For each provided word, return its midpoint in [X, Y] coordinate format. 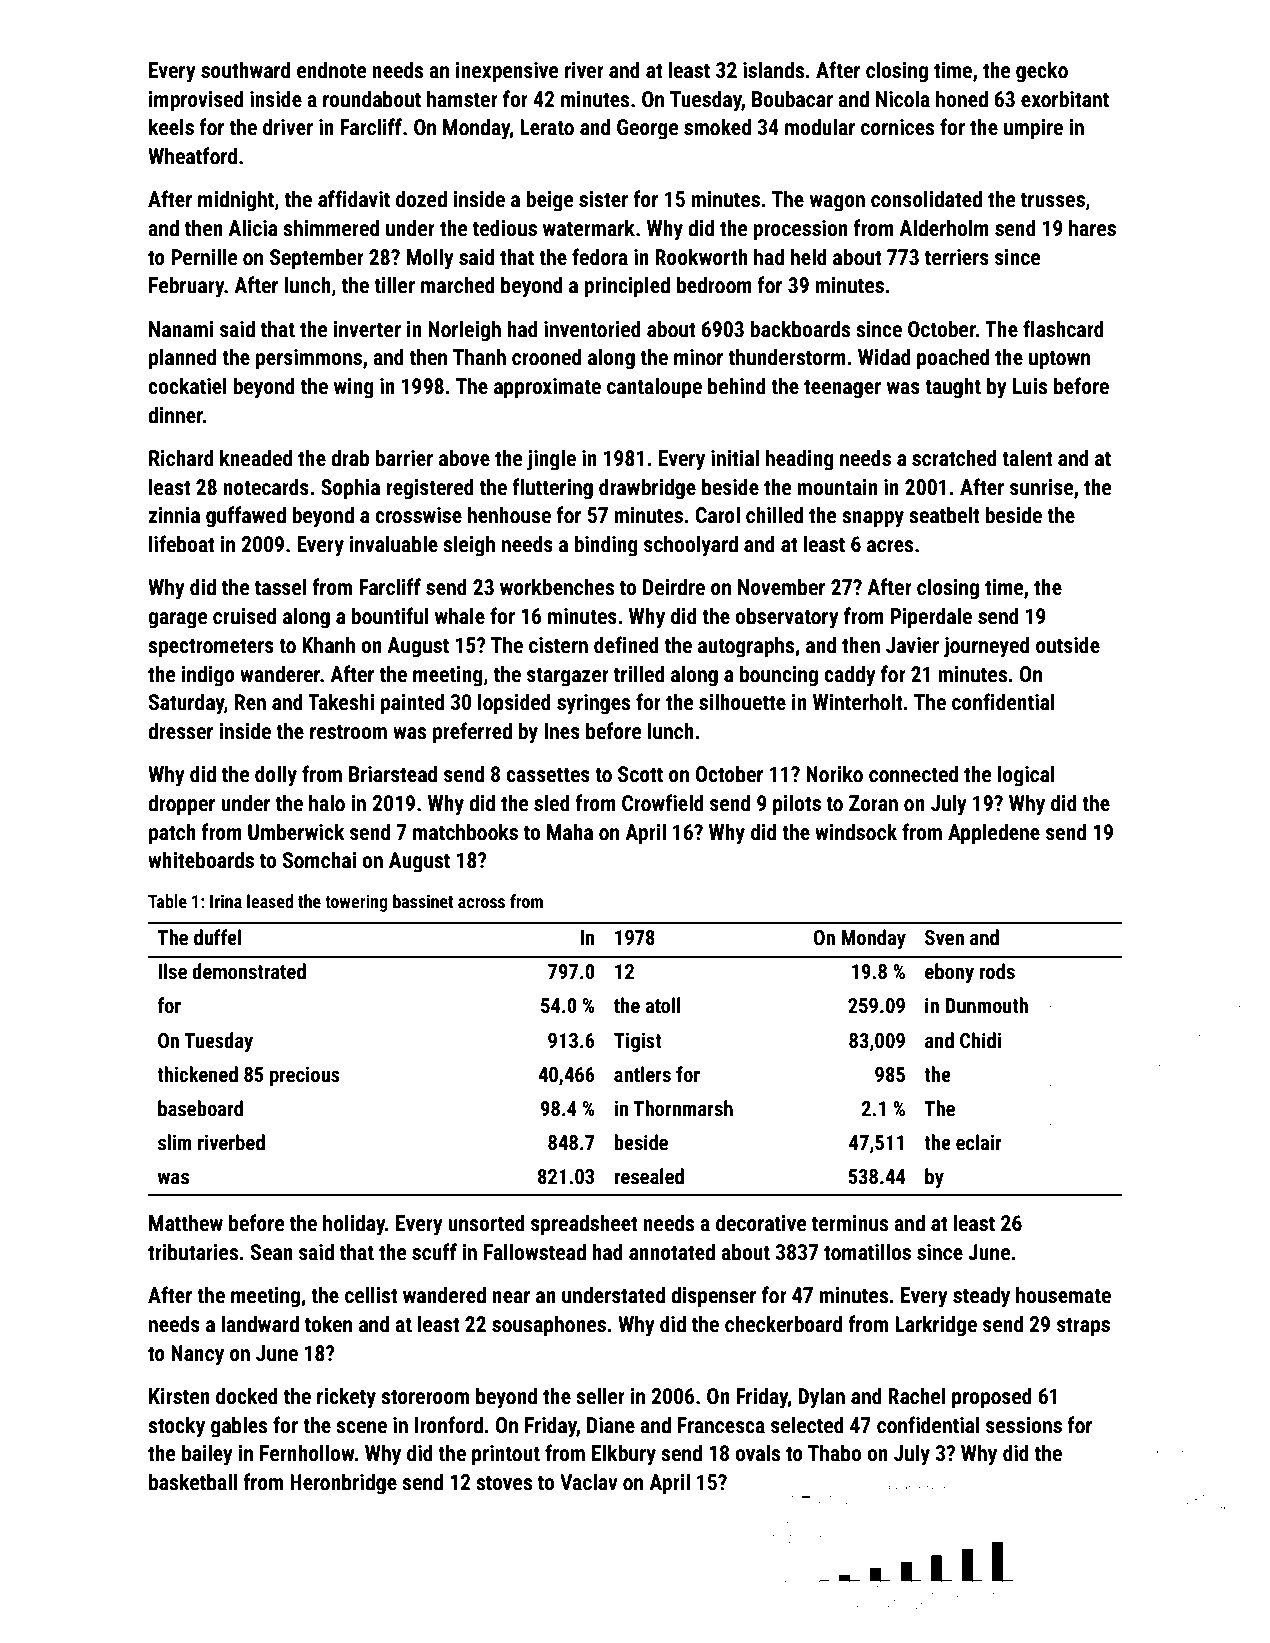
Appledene [994, 834]
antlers [642, 1074]
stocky [176, 1427]
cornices [897, 127]
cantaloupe [654, 388]
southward [245, 70]
